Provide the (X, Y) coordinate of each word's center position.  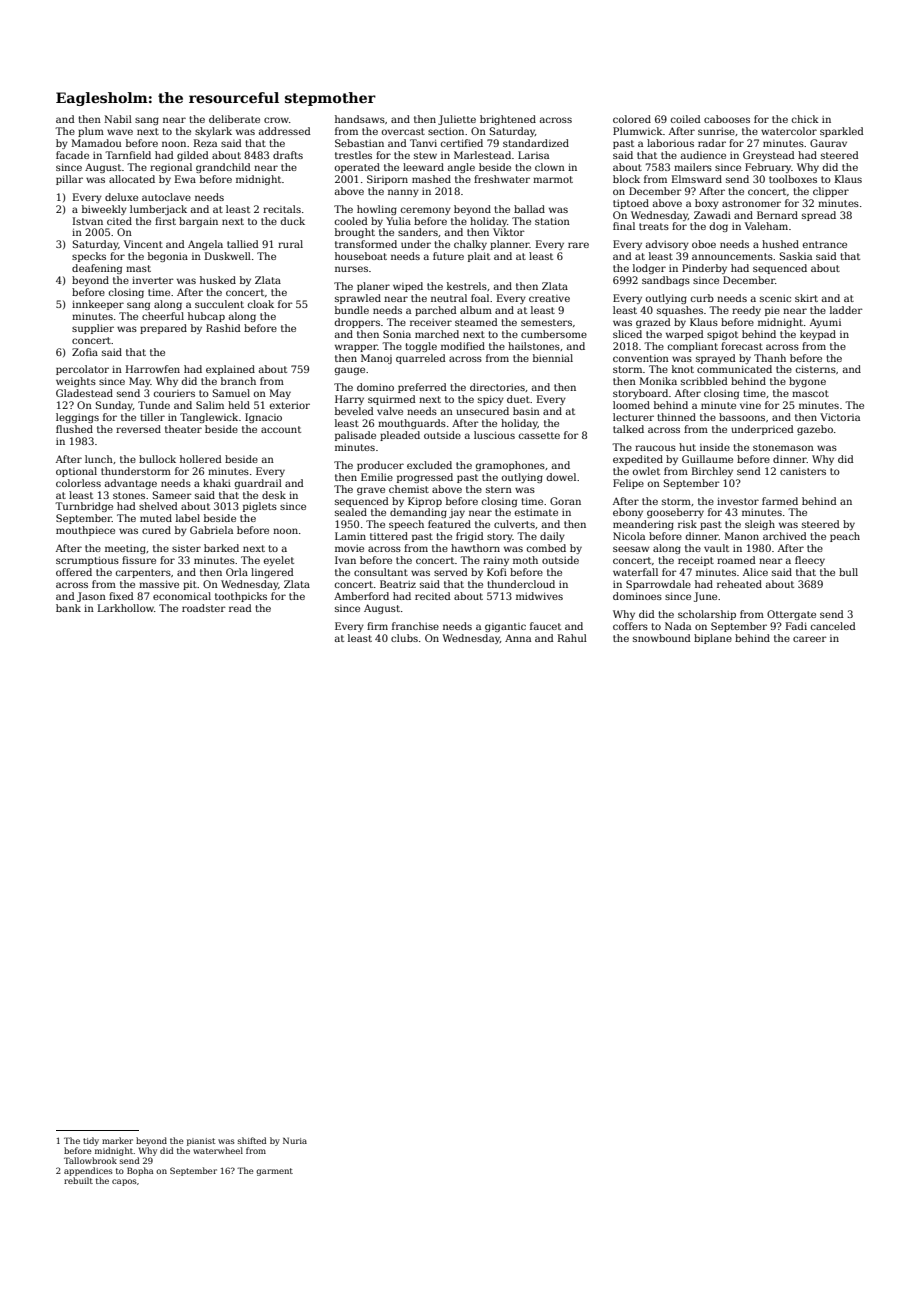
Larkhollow (126, 608)
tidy (91, 1141)
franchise (415, 626)
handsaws (360, 119)
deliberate (234, 119)
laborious (670, 143)
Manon (742, 536)
